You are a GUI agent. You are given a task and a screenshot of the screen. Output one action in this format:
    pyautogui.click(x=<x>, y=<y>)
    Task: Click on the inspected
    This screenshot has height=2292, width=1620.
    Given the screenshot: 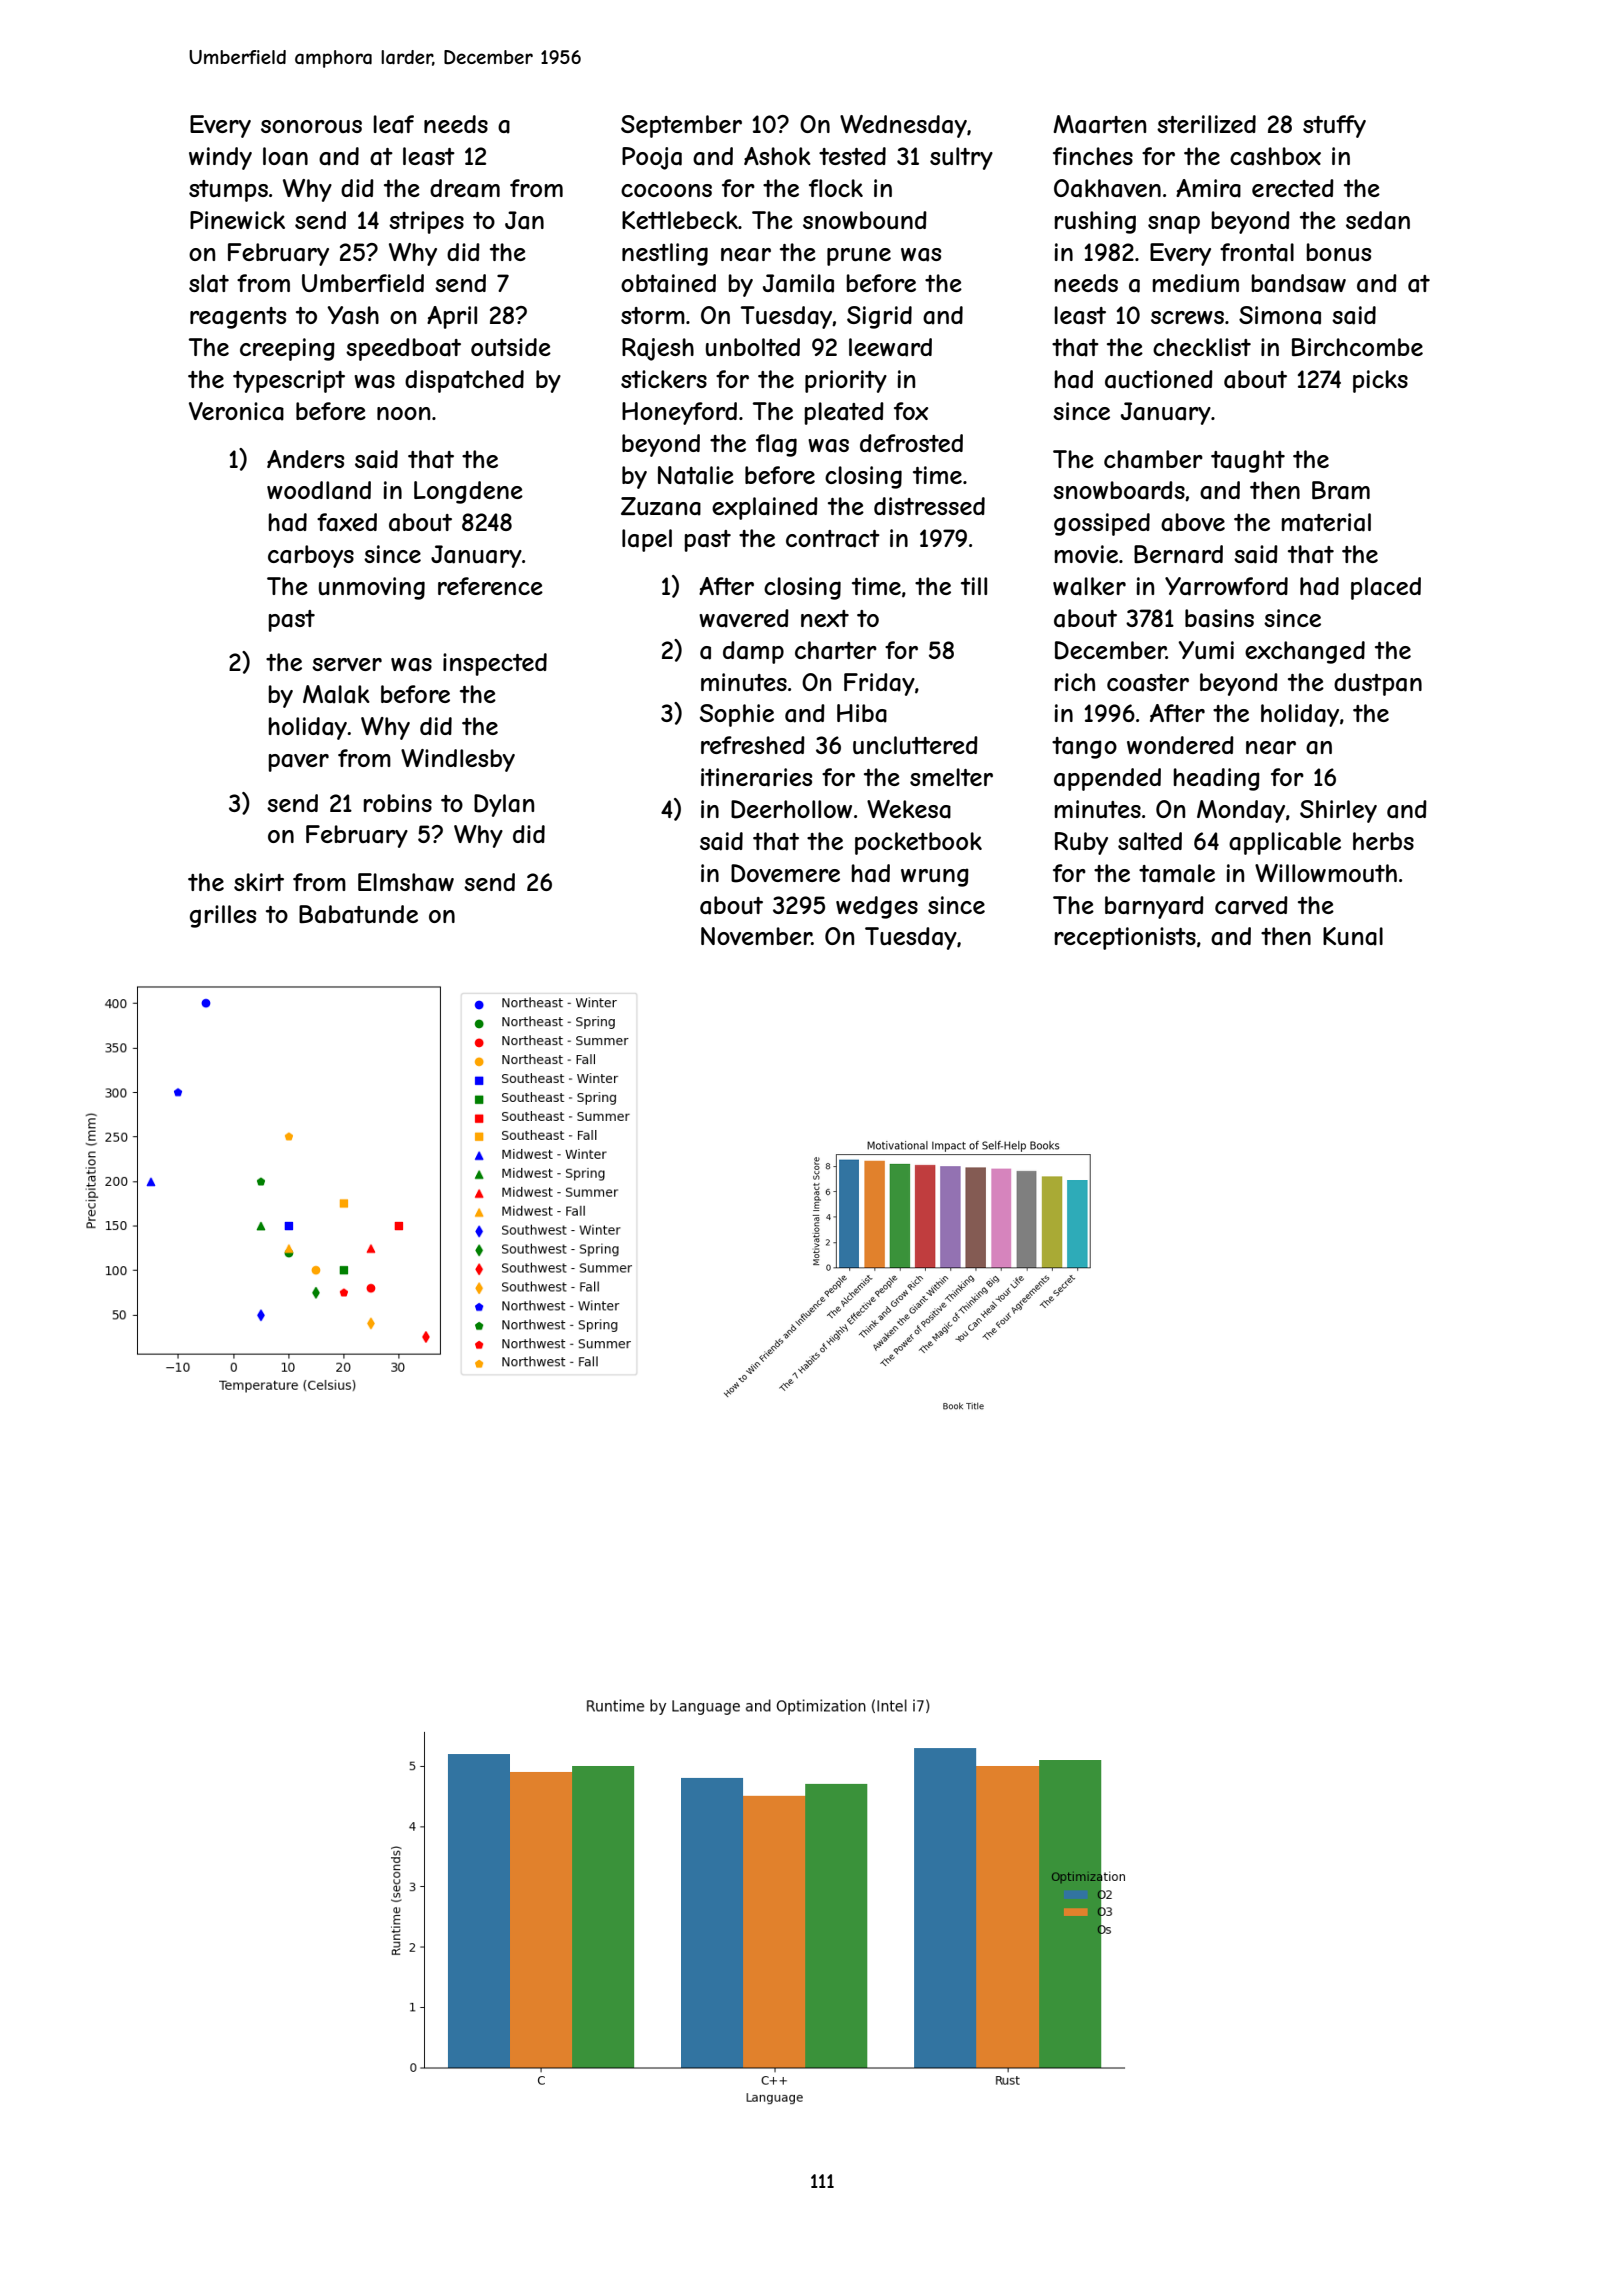 What is the action you would take?
    pyautogui.click(x=495, y=664)
